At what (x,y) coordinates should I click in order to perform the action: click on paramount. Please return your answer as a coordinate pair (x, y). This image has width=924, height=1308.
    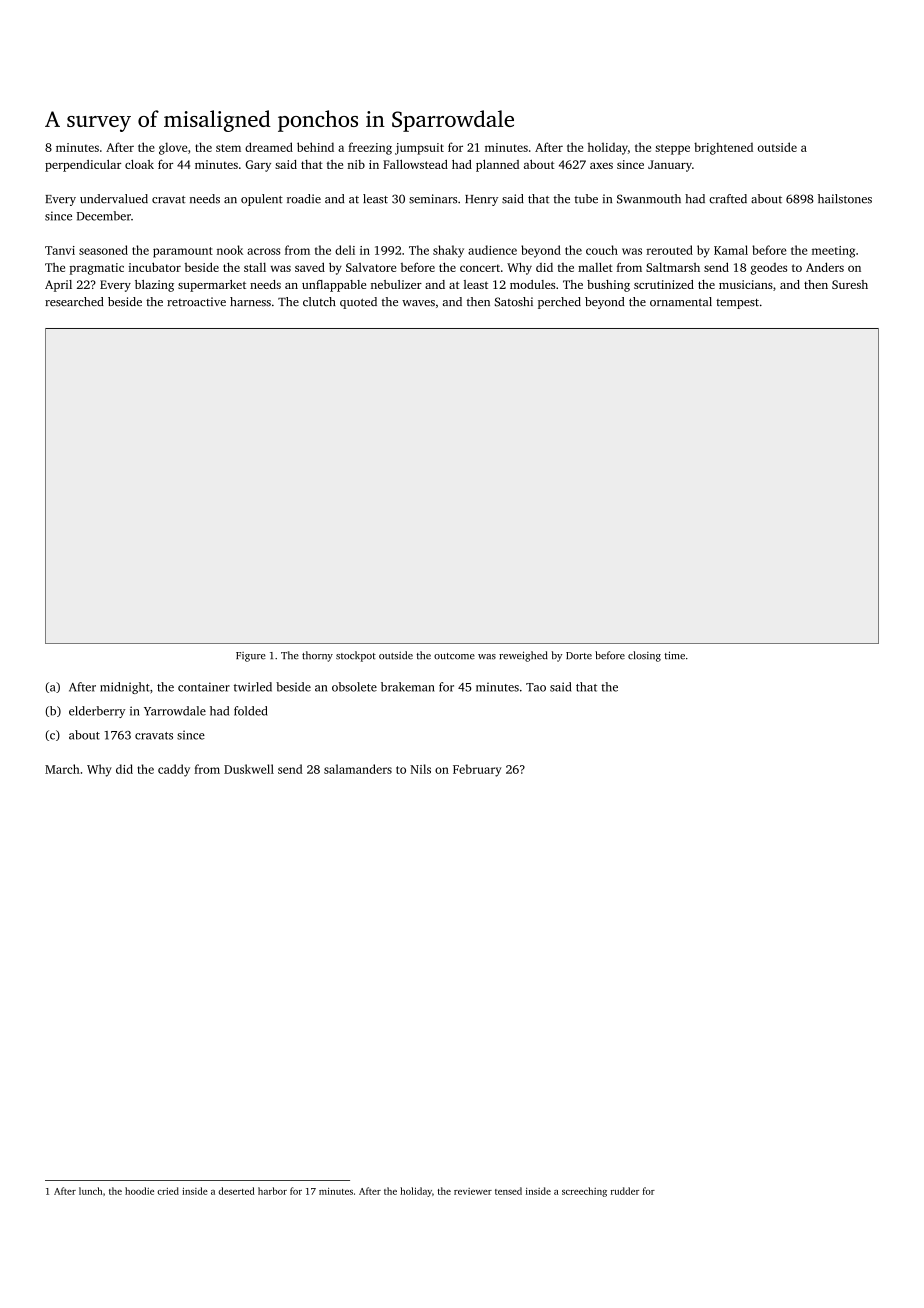
    Looking at the image, I should click on (183, 252).
